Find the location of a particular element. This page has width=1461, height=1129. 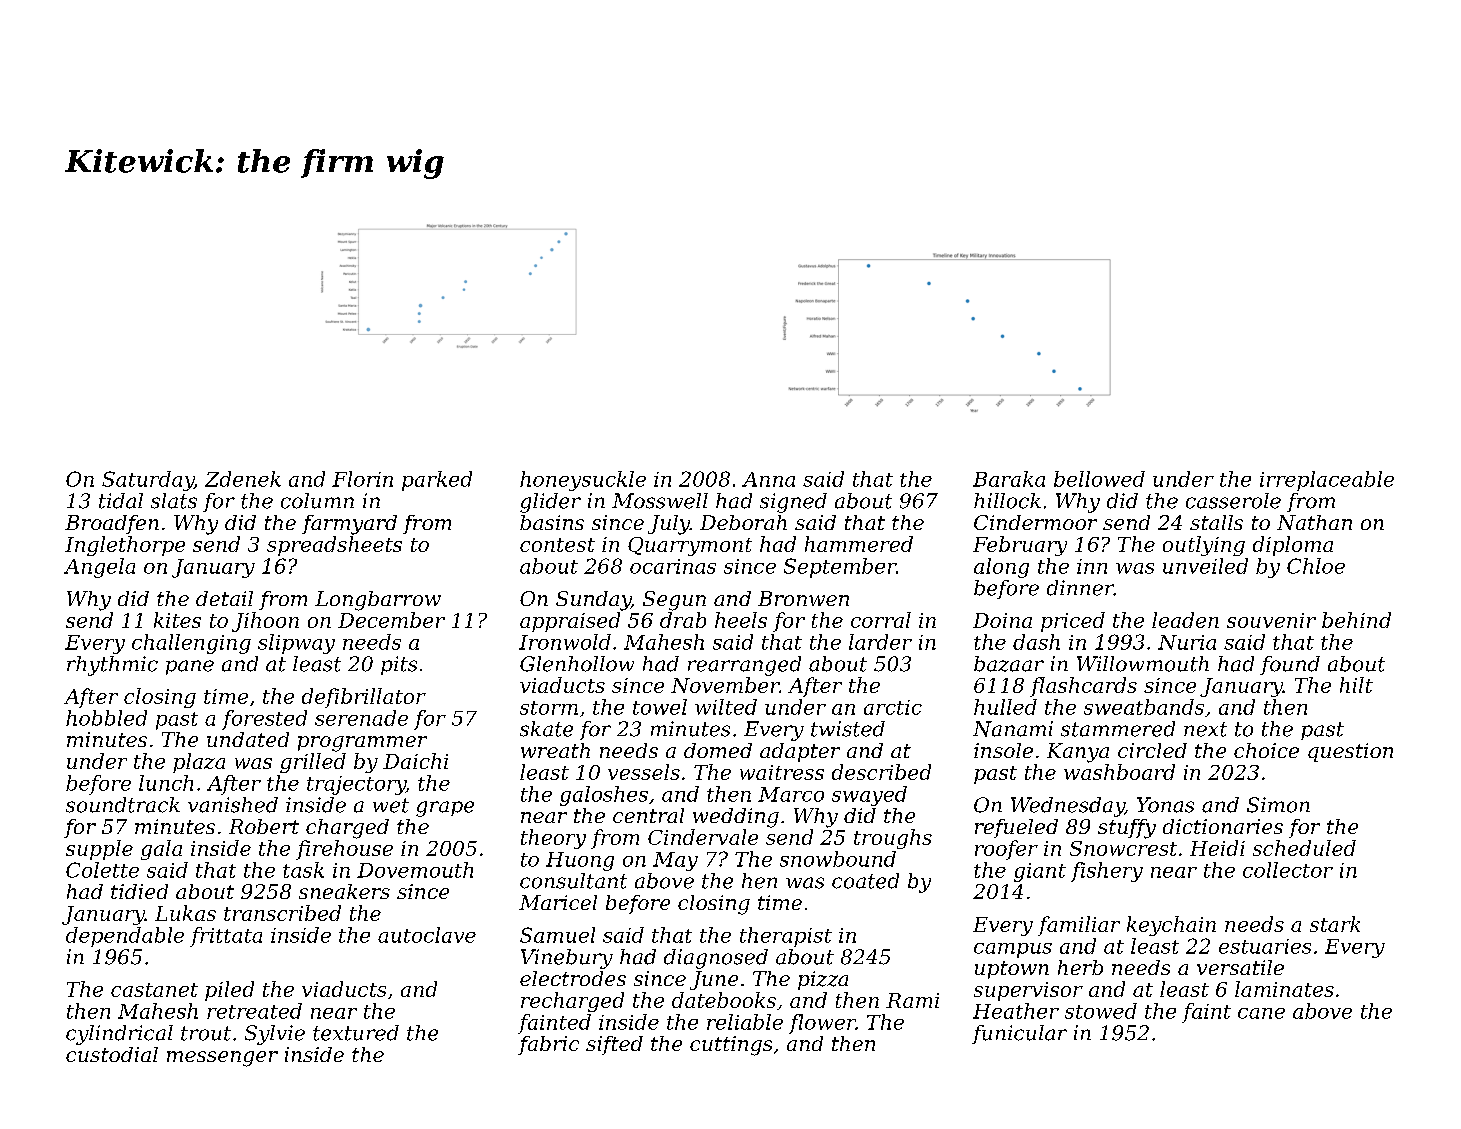

wreath is located at coordinates (555, 750).
